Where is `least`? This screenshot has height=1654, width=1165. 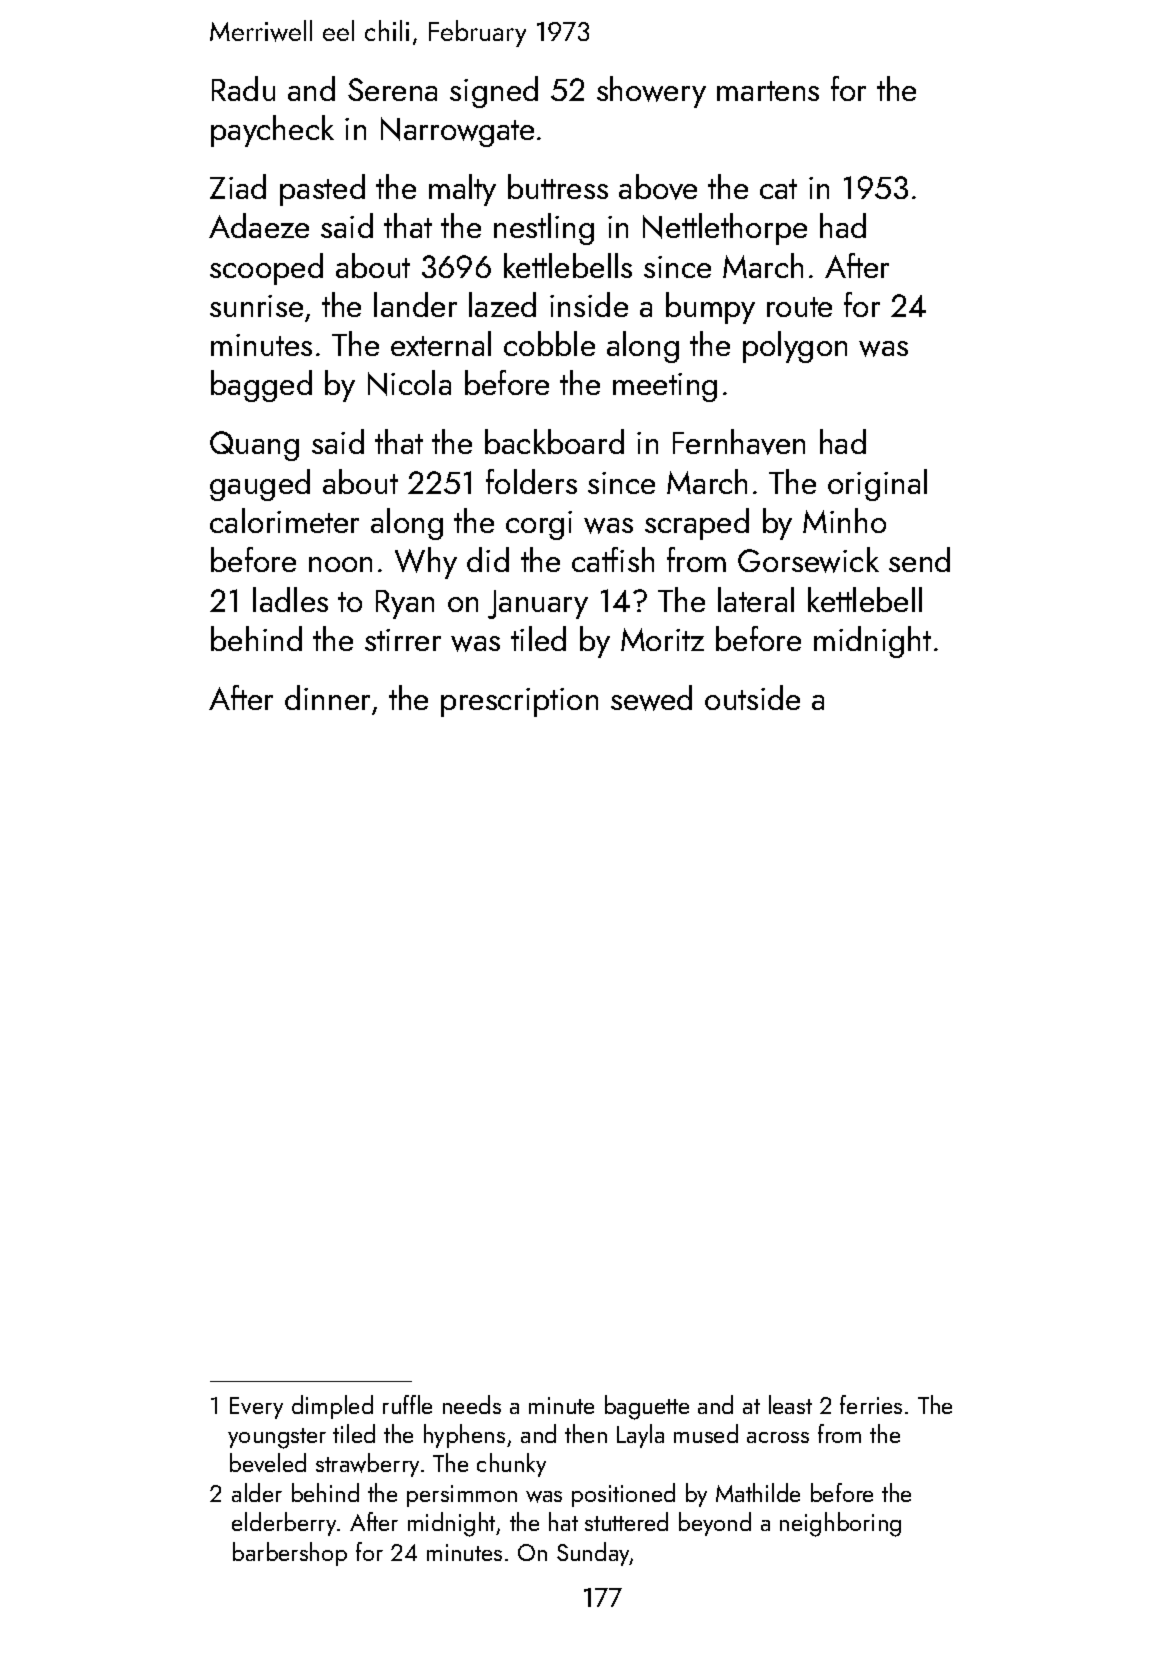
least is located at coordinates (790, 1404).
